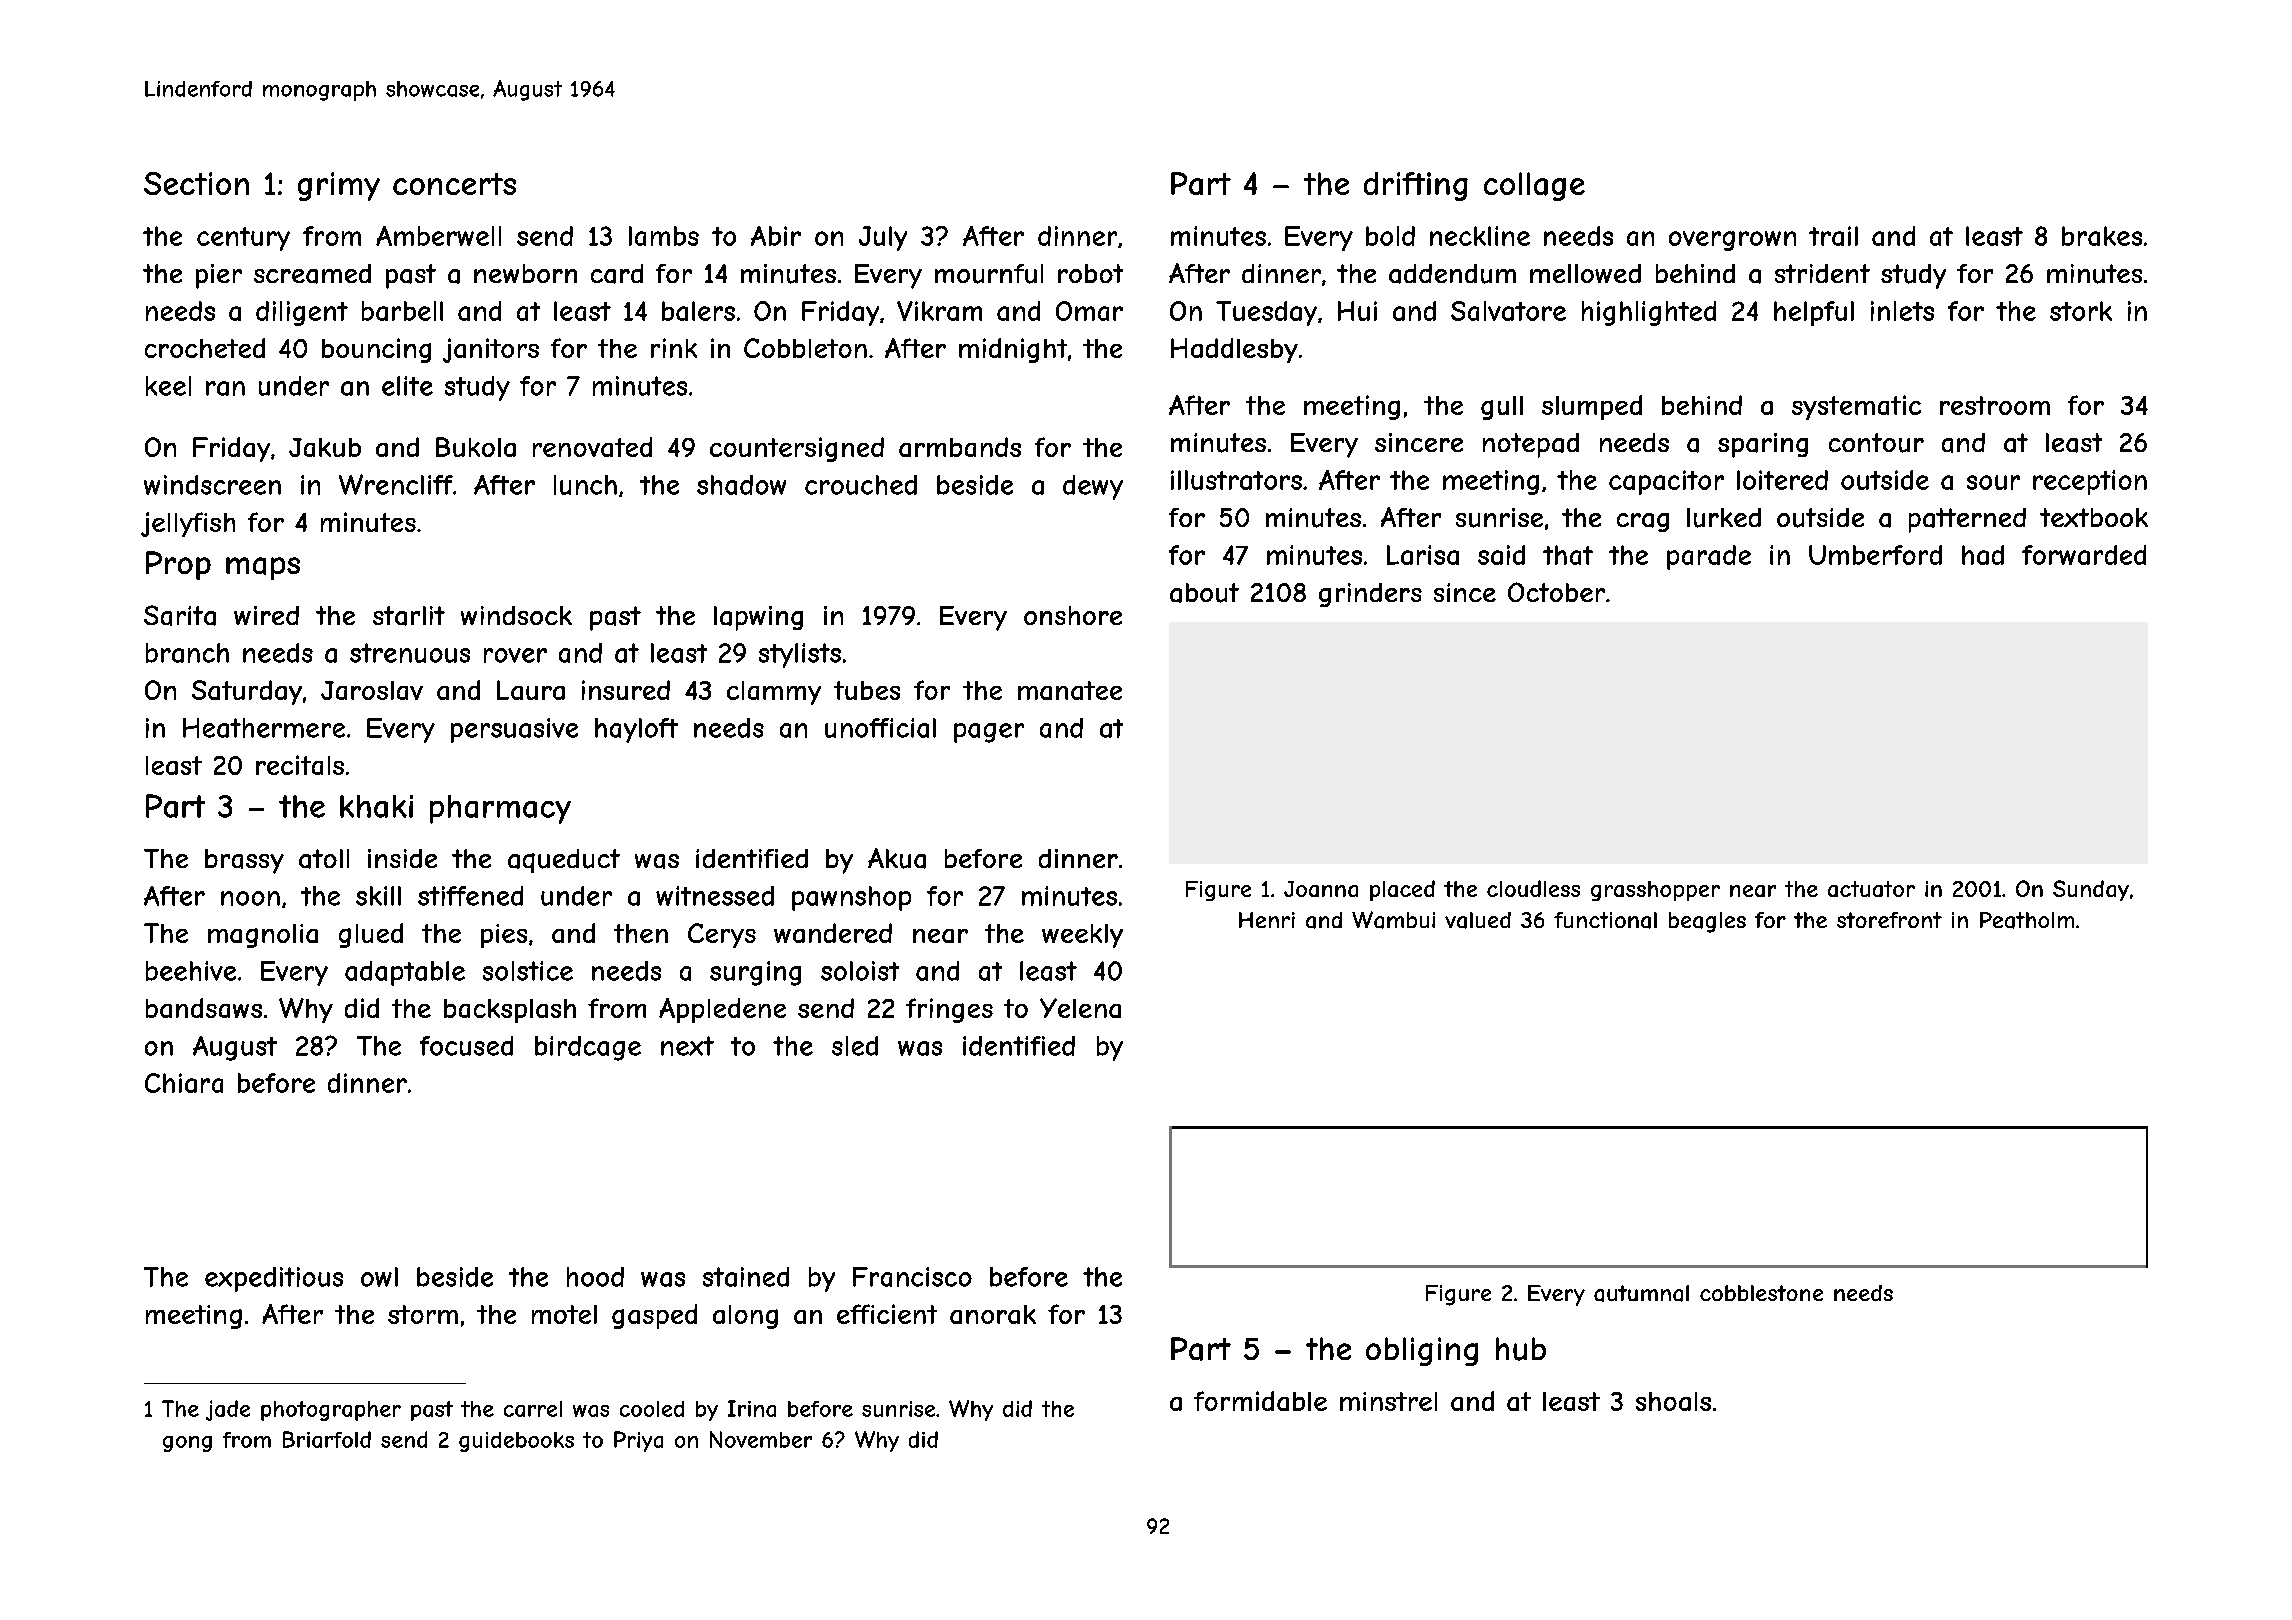  I want to click on focused, so click(466, 1046).
